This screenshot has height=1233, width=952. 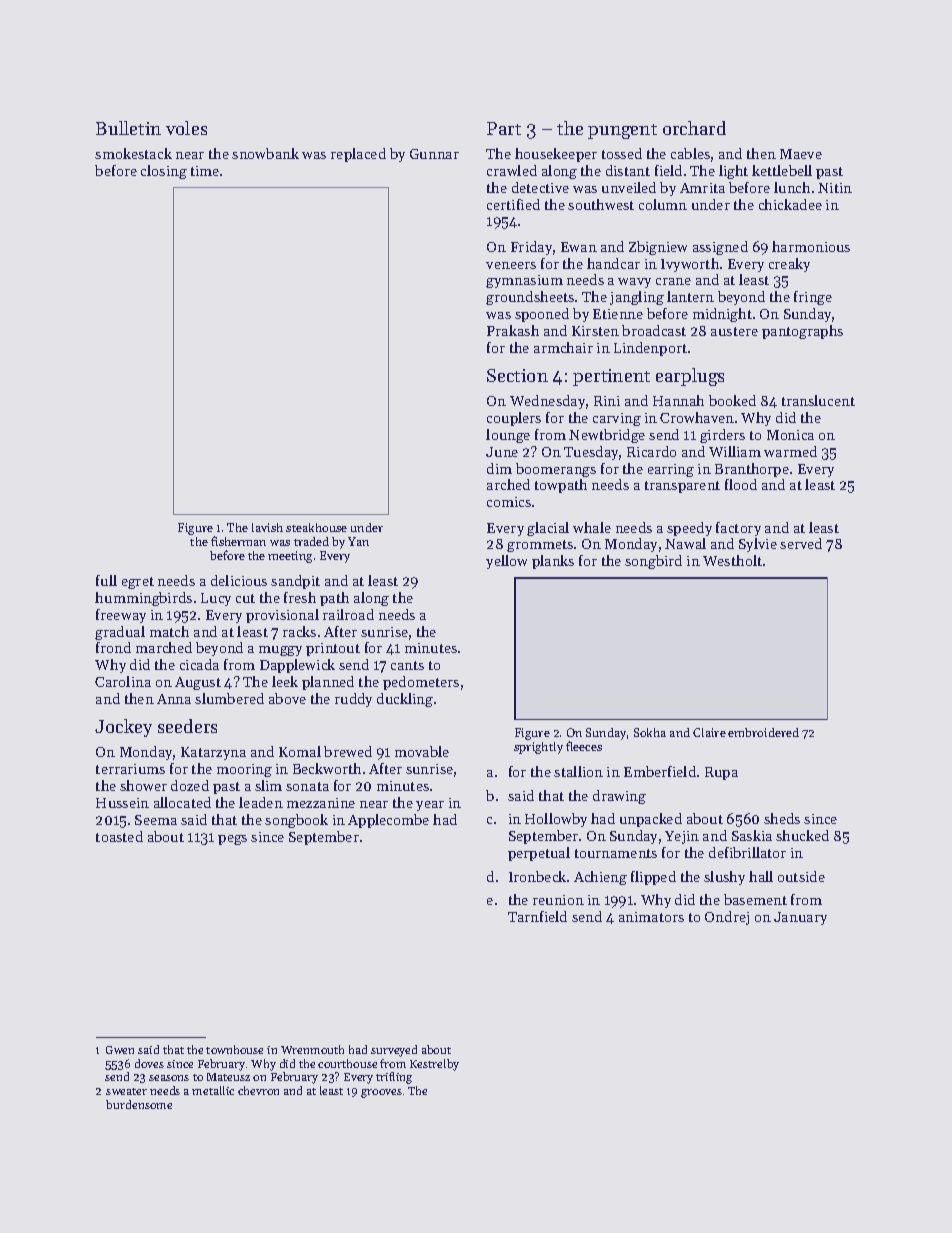 I want to click on transparent, so click(x=682, y=487).
